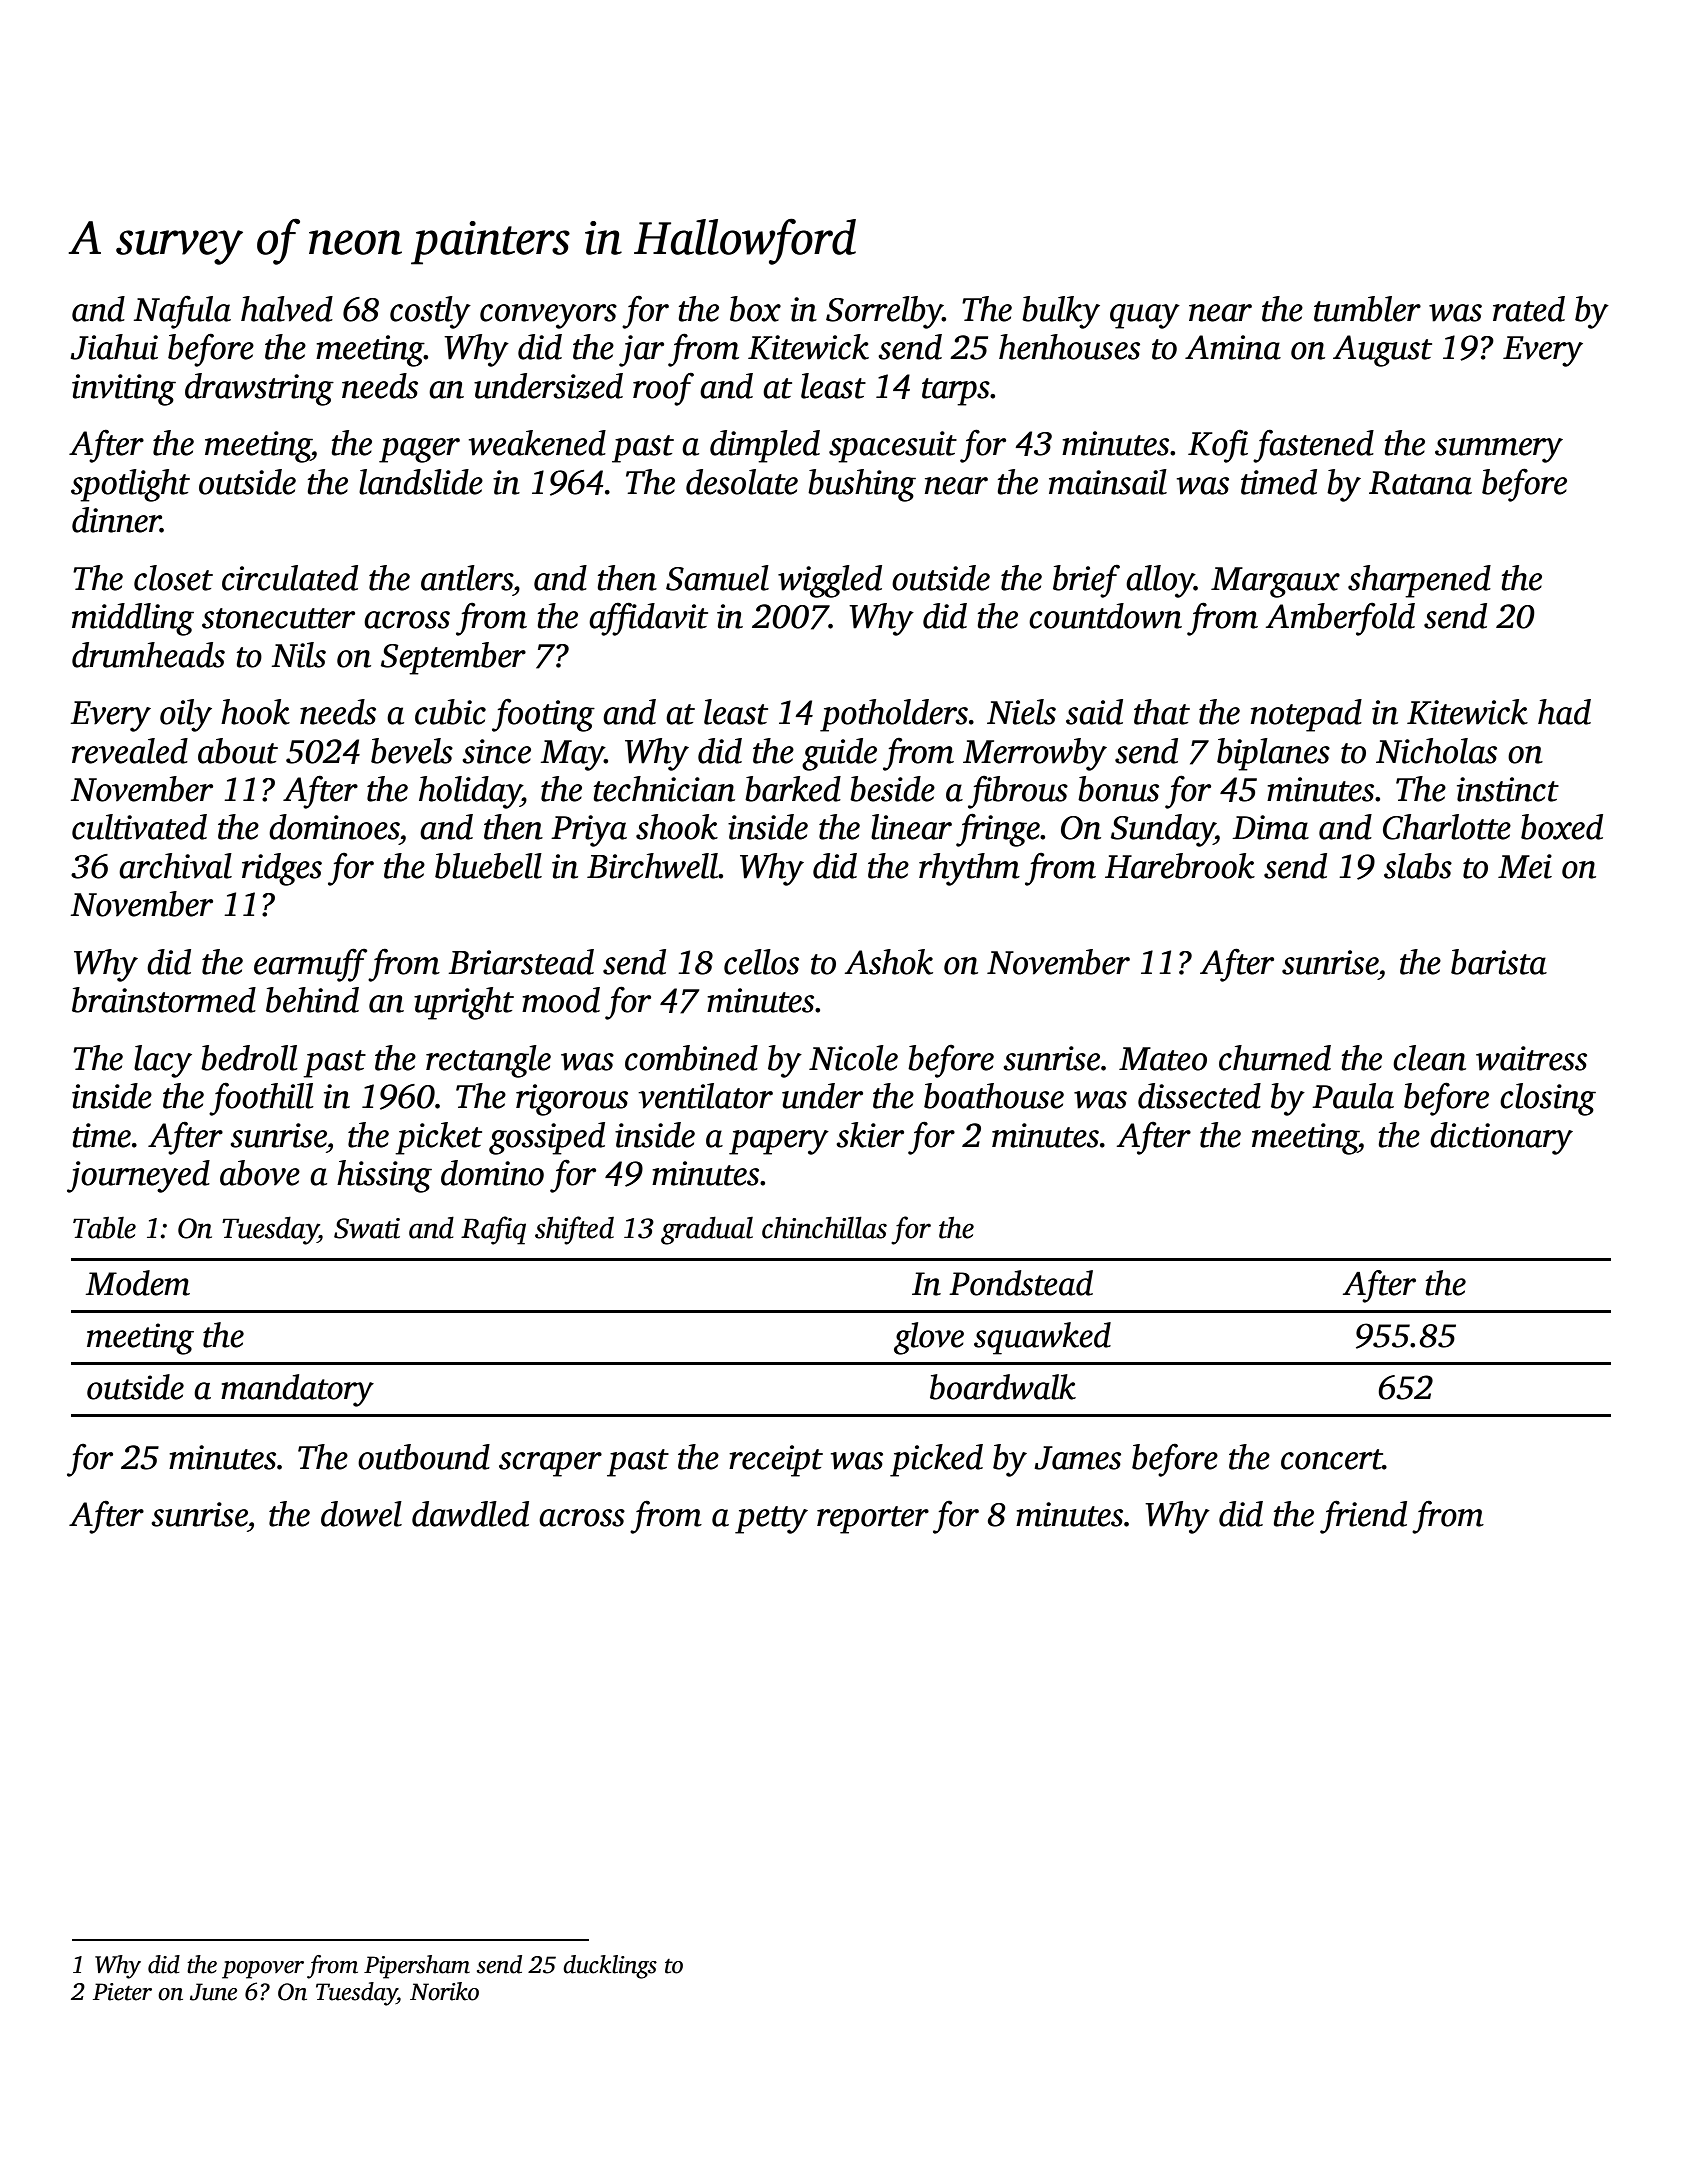  I want to click on reporter, so click(873, 1520).
